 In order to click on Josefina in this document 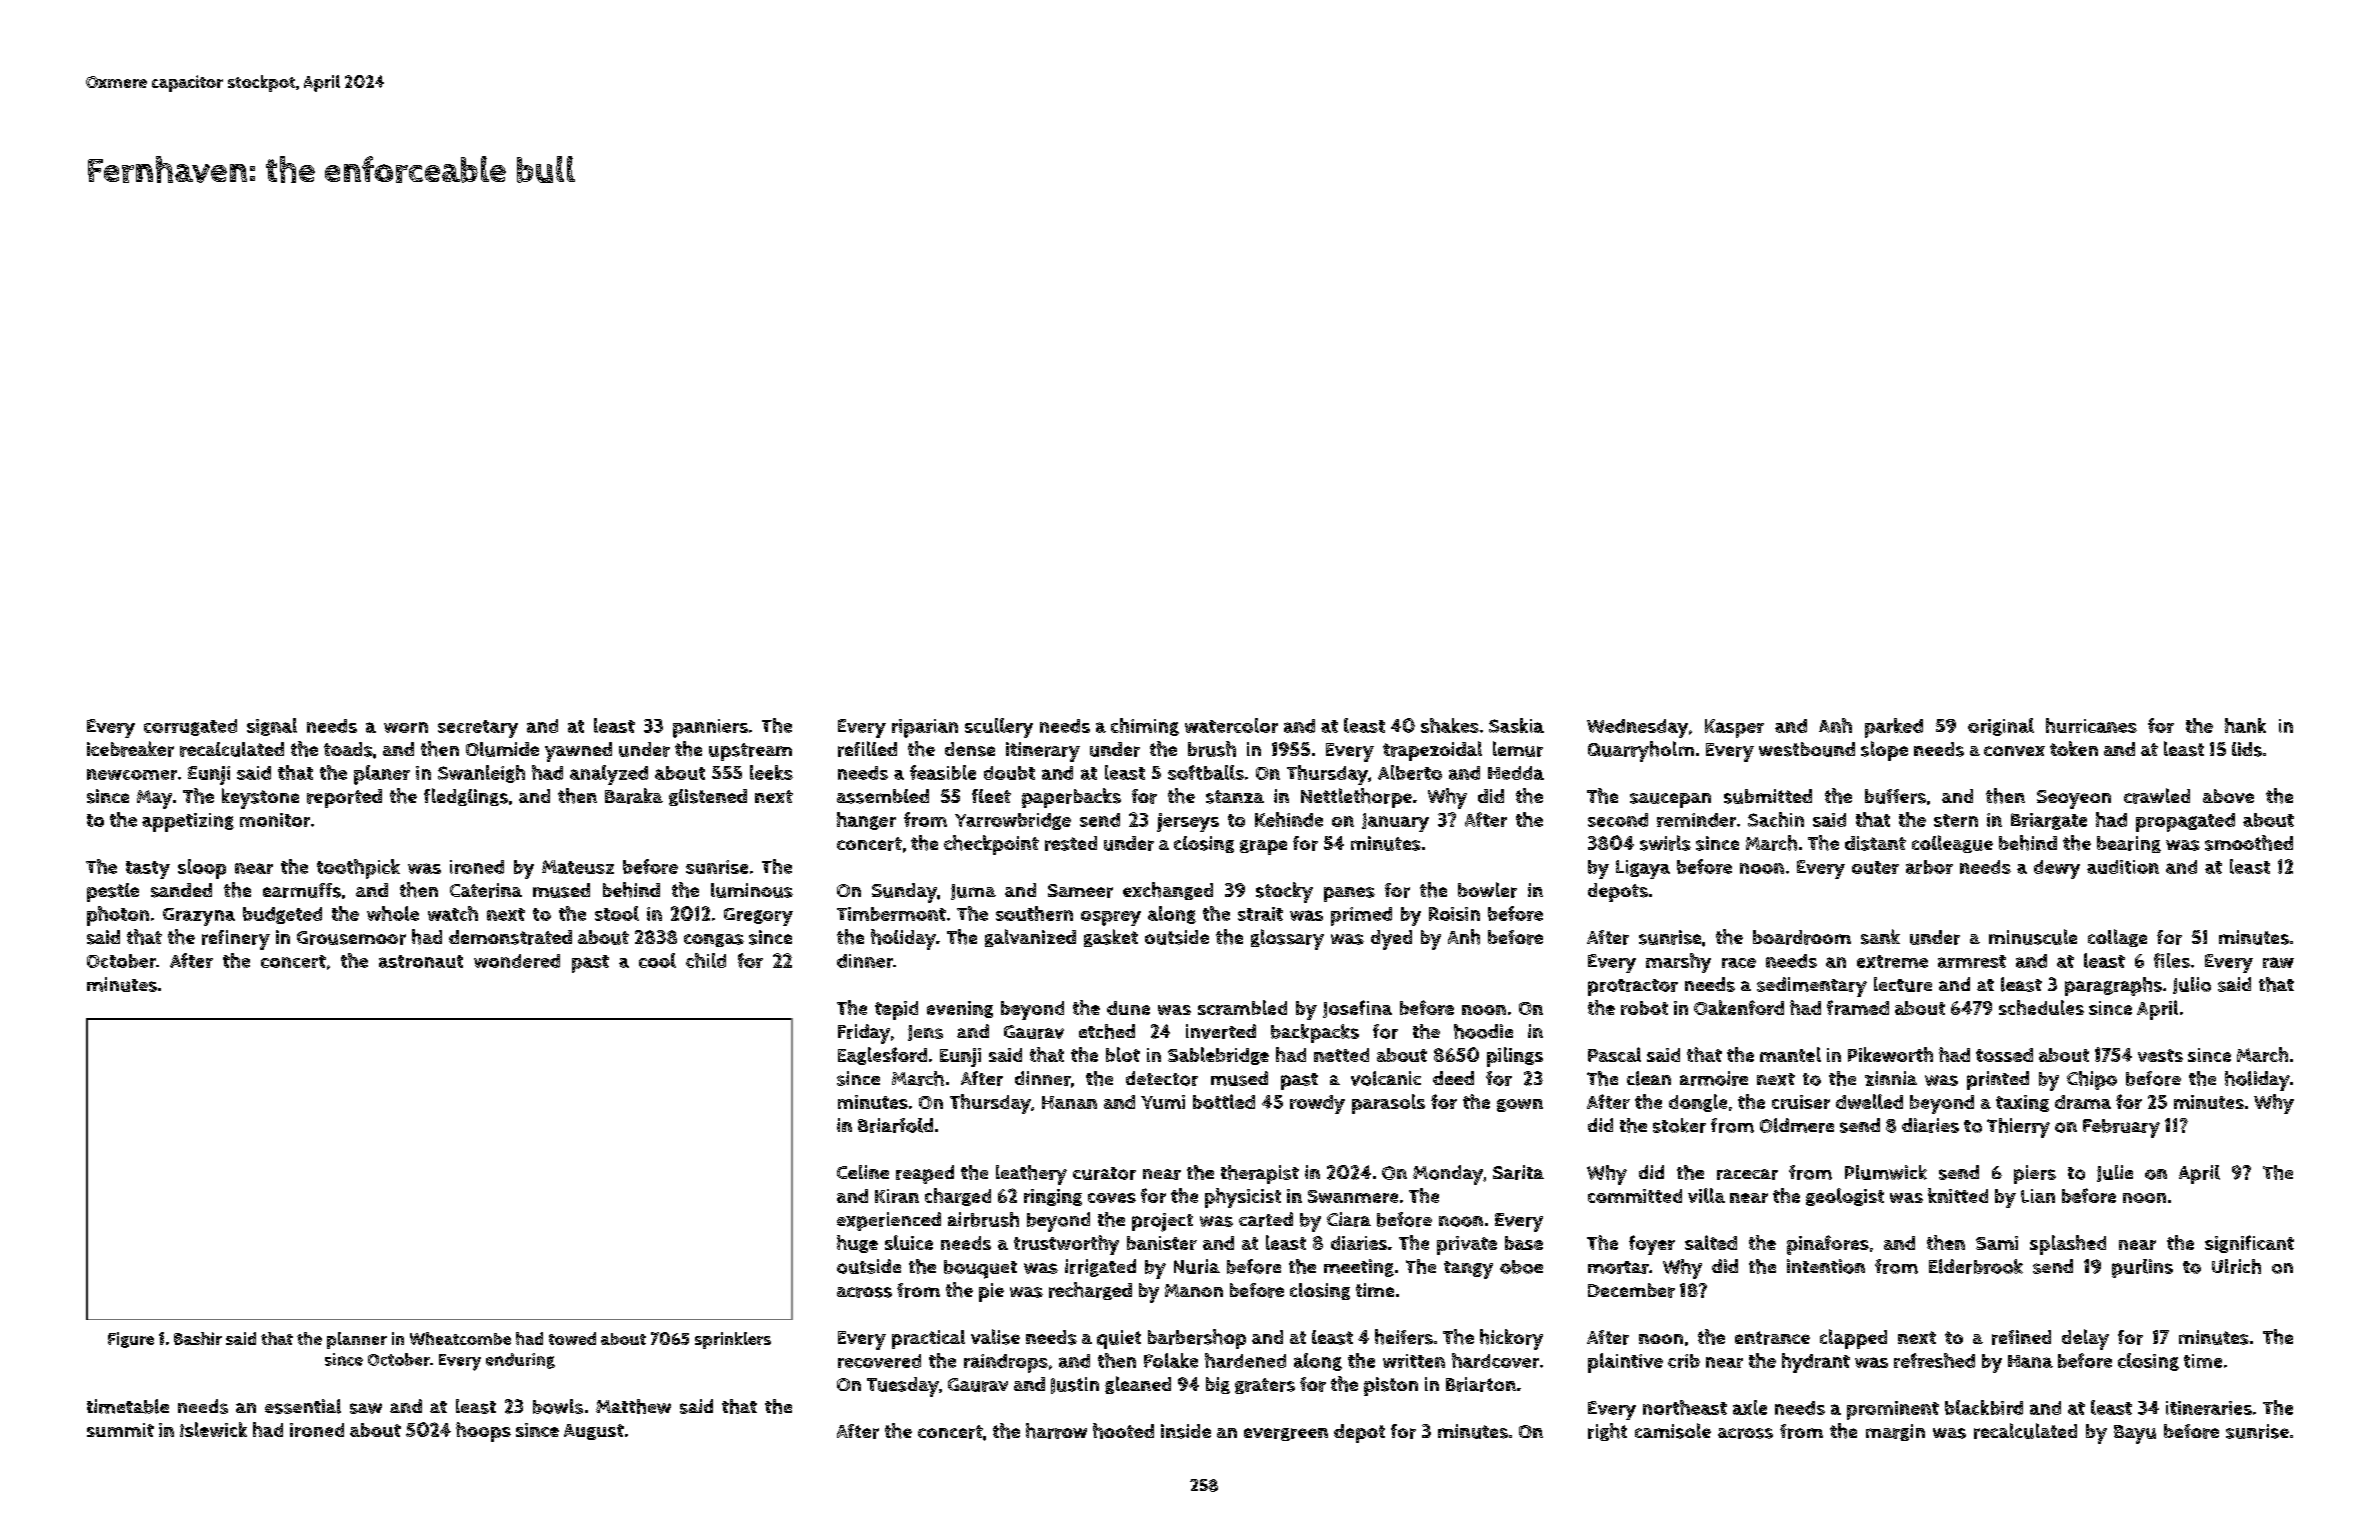, I will do `click(1357, 1009)`.
